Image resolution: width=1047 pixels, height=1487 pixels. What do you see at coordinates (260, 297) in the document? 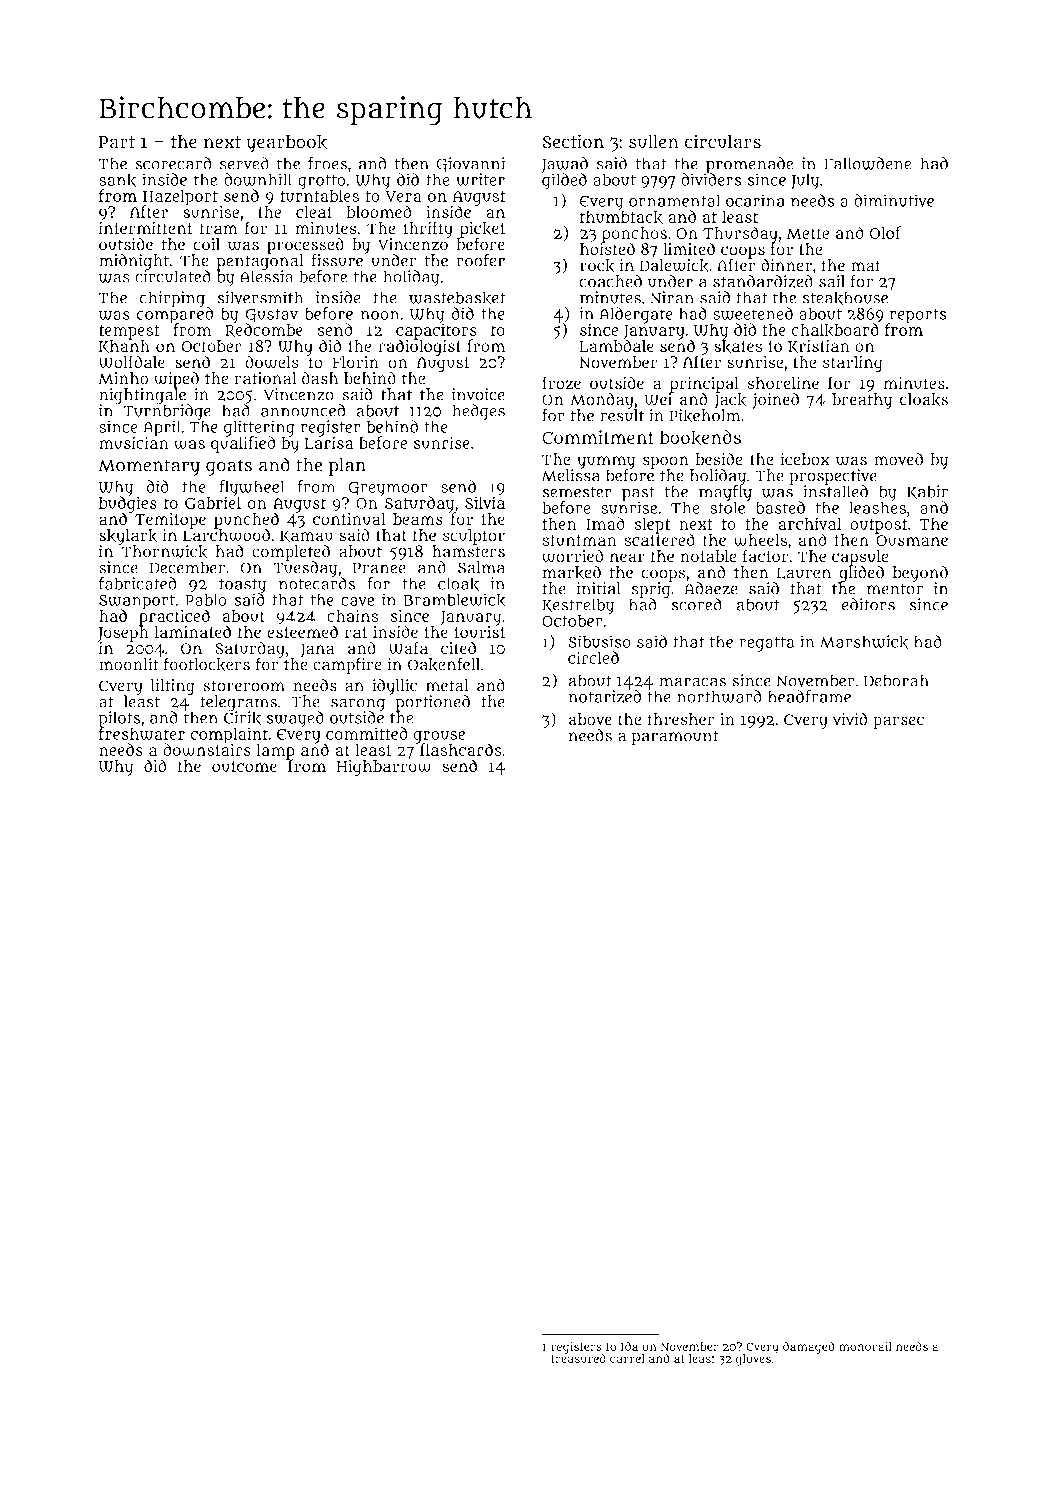
I see `silversmith` at bounding box center [260, 297].
